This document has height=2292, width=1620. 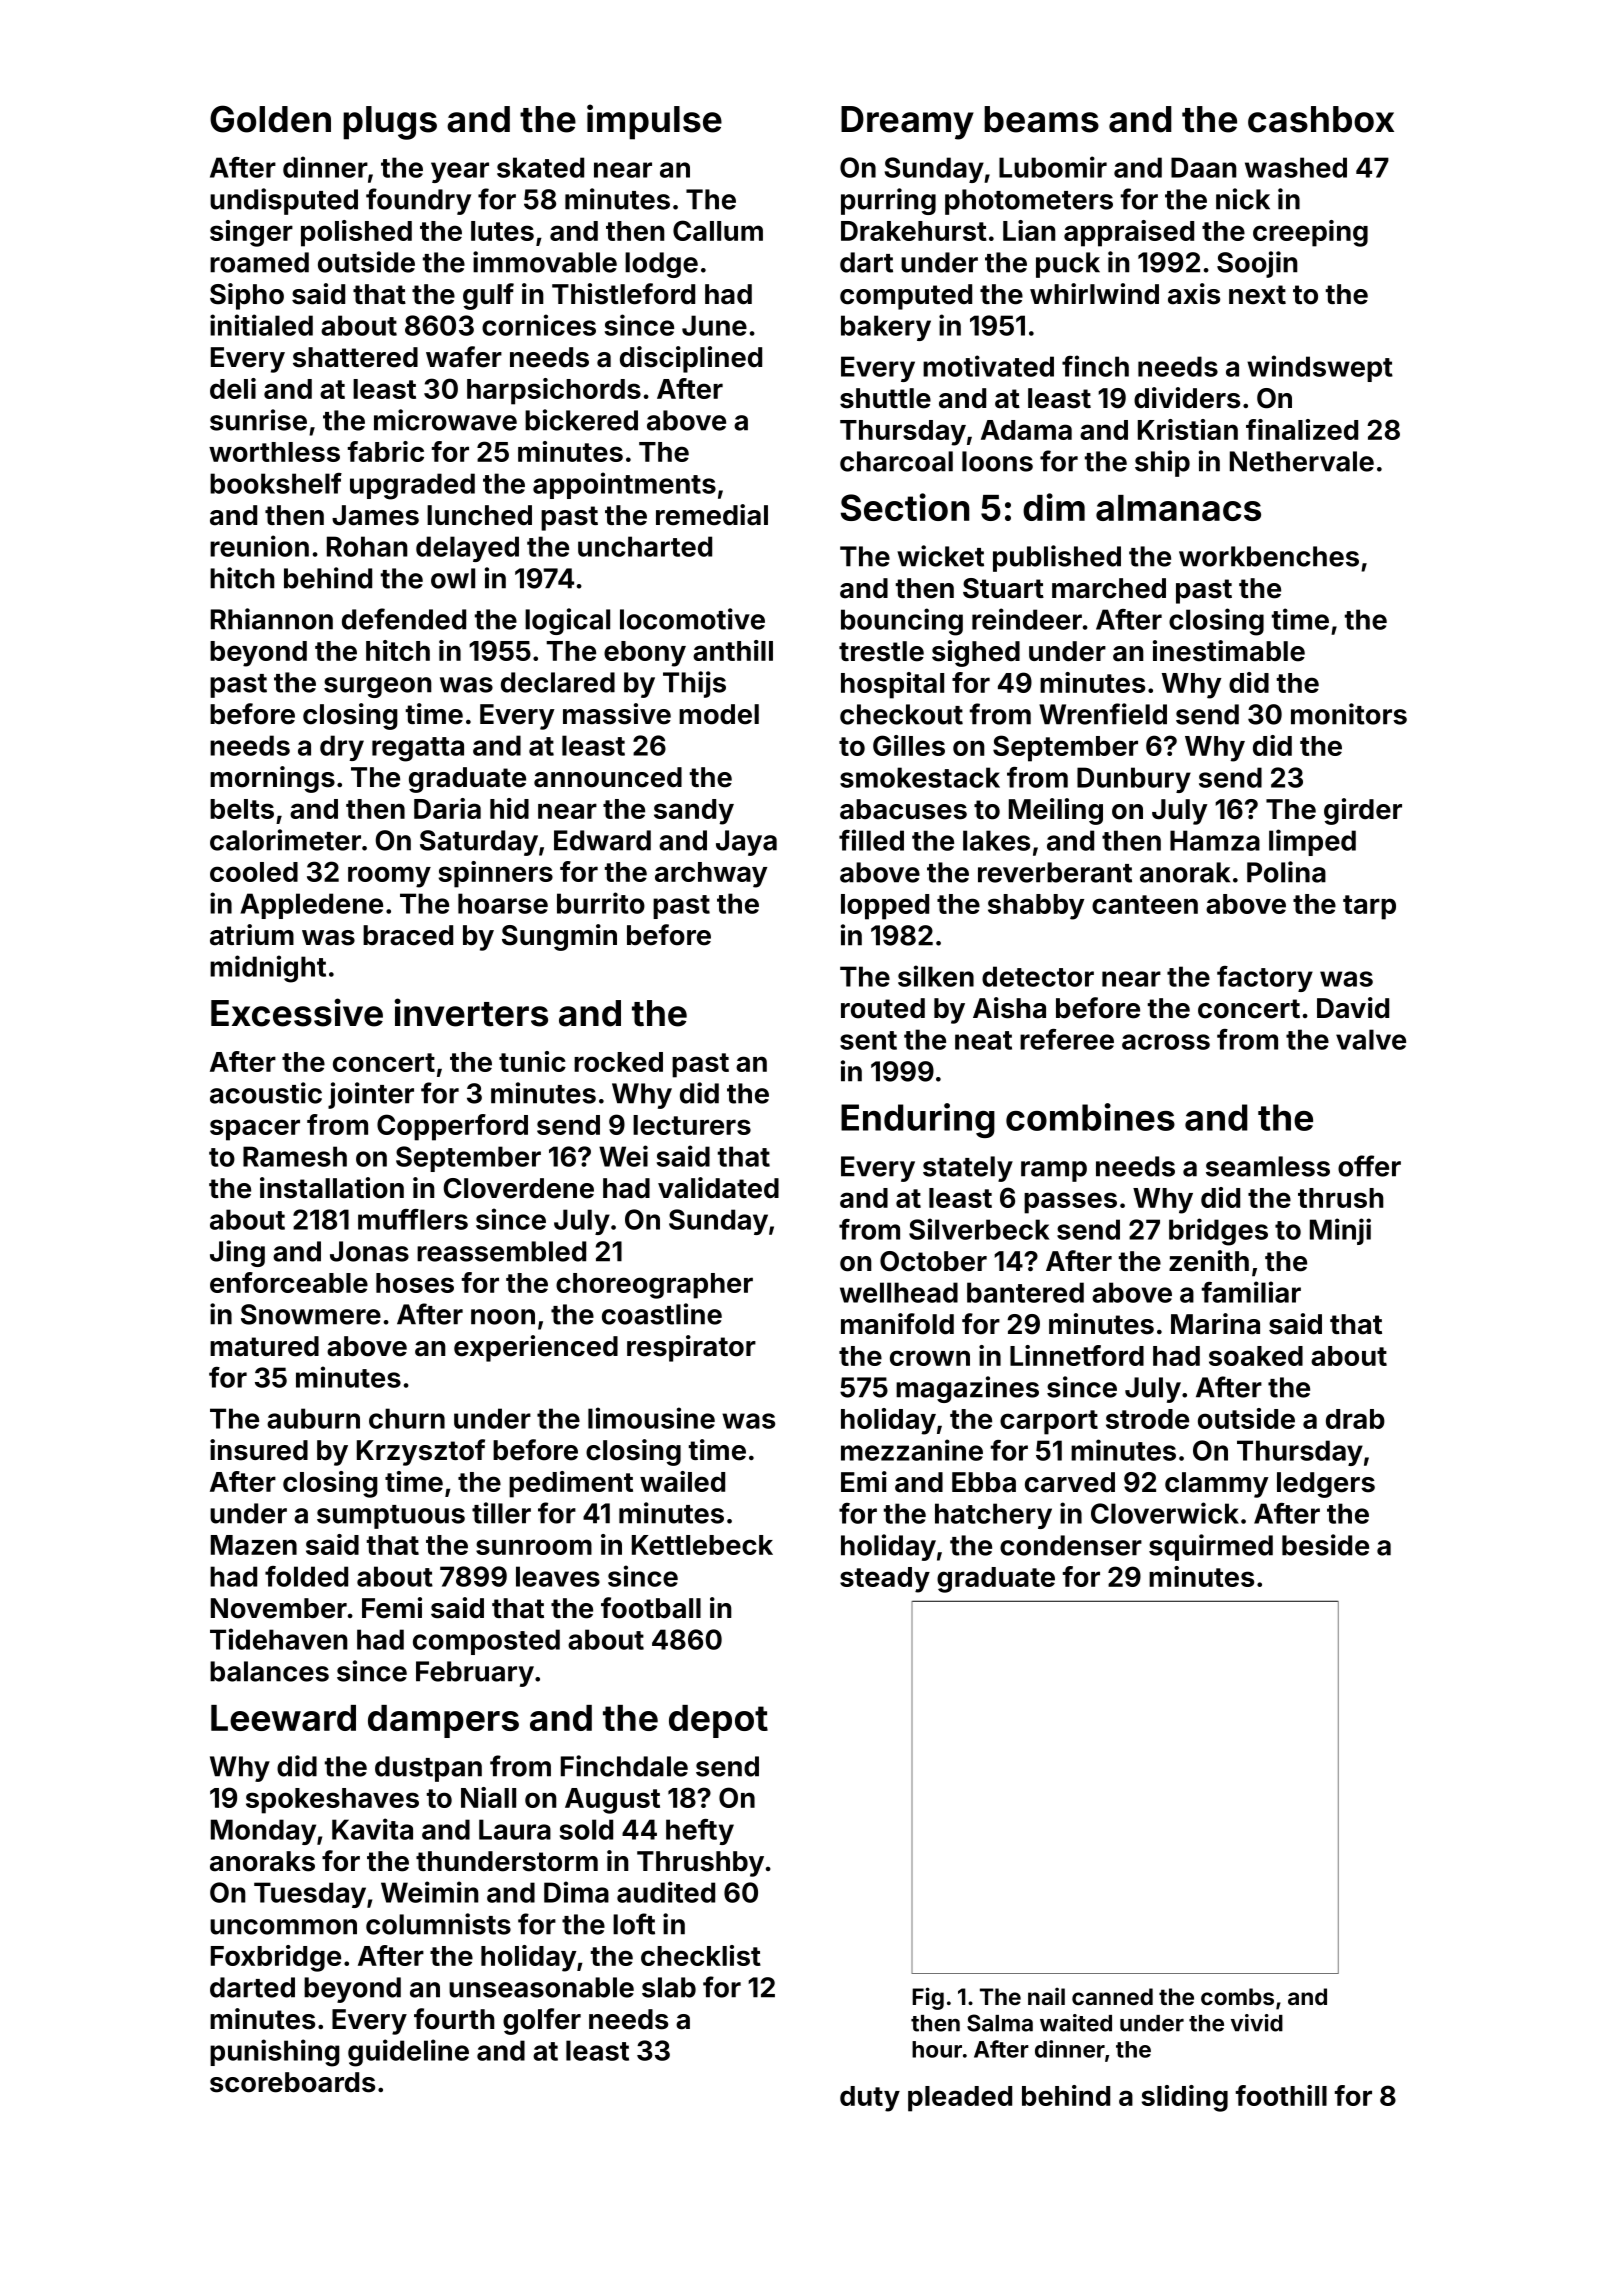 I want to click on steady, so click(x=885, y=1580).
